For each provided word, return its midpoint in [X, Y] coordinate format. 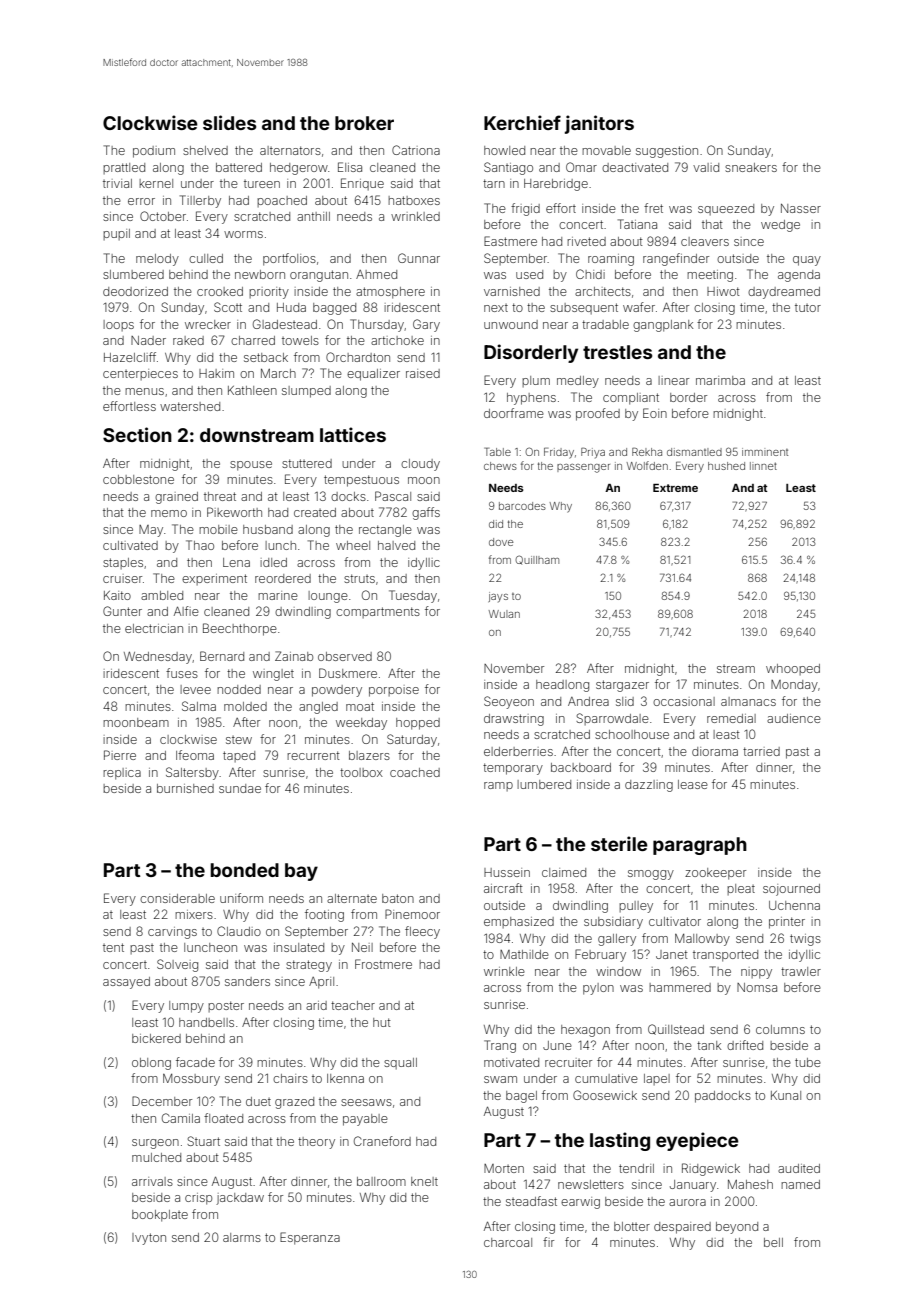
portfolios [289, 259]
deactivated [635, 167]
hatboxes [414, 200]
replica [122, 774]
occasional [684, 701]
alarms [242, 1237]
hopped [418, 724]
